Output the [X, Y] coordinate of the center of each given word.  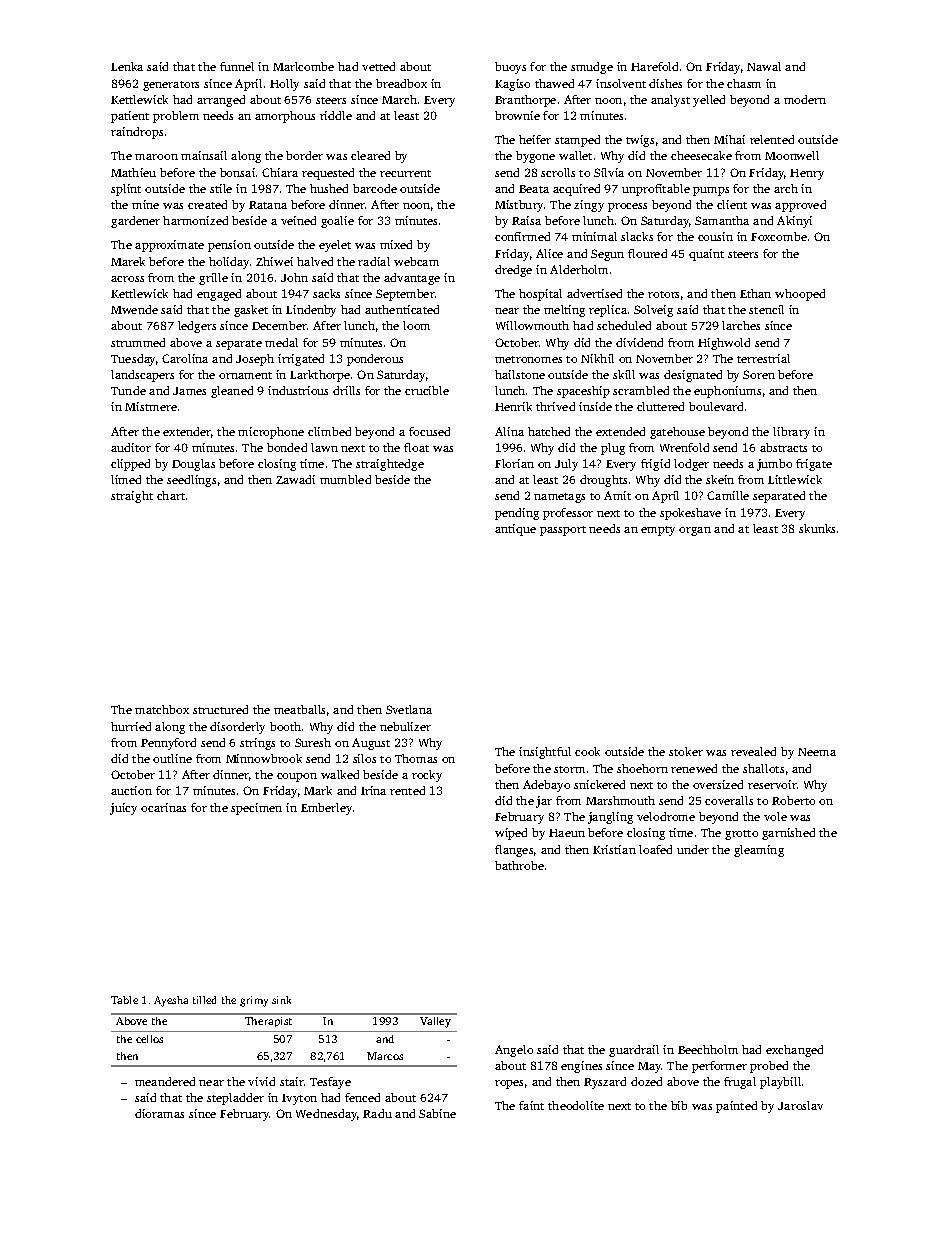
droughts [603, 481]
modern [805, 99]
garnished [788, 834]
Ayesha [171, 1001]
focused [429, 431]
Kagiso [512, 85]
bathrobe [519, 865]
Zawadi [295, 479]
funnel [237, 66]
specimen [256, 809]
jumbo [774, 465]
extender [187, 431]
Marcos [385, 1056]
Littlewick [795, 479]
